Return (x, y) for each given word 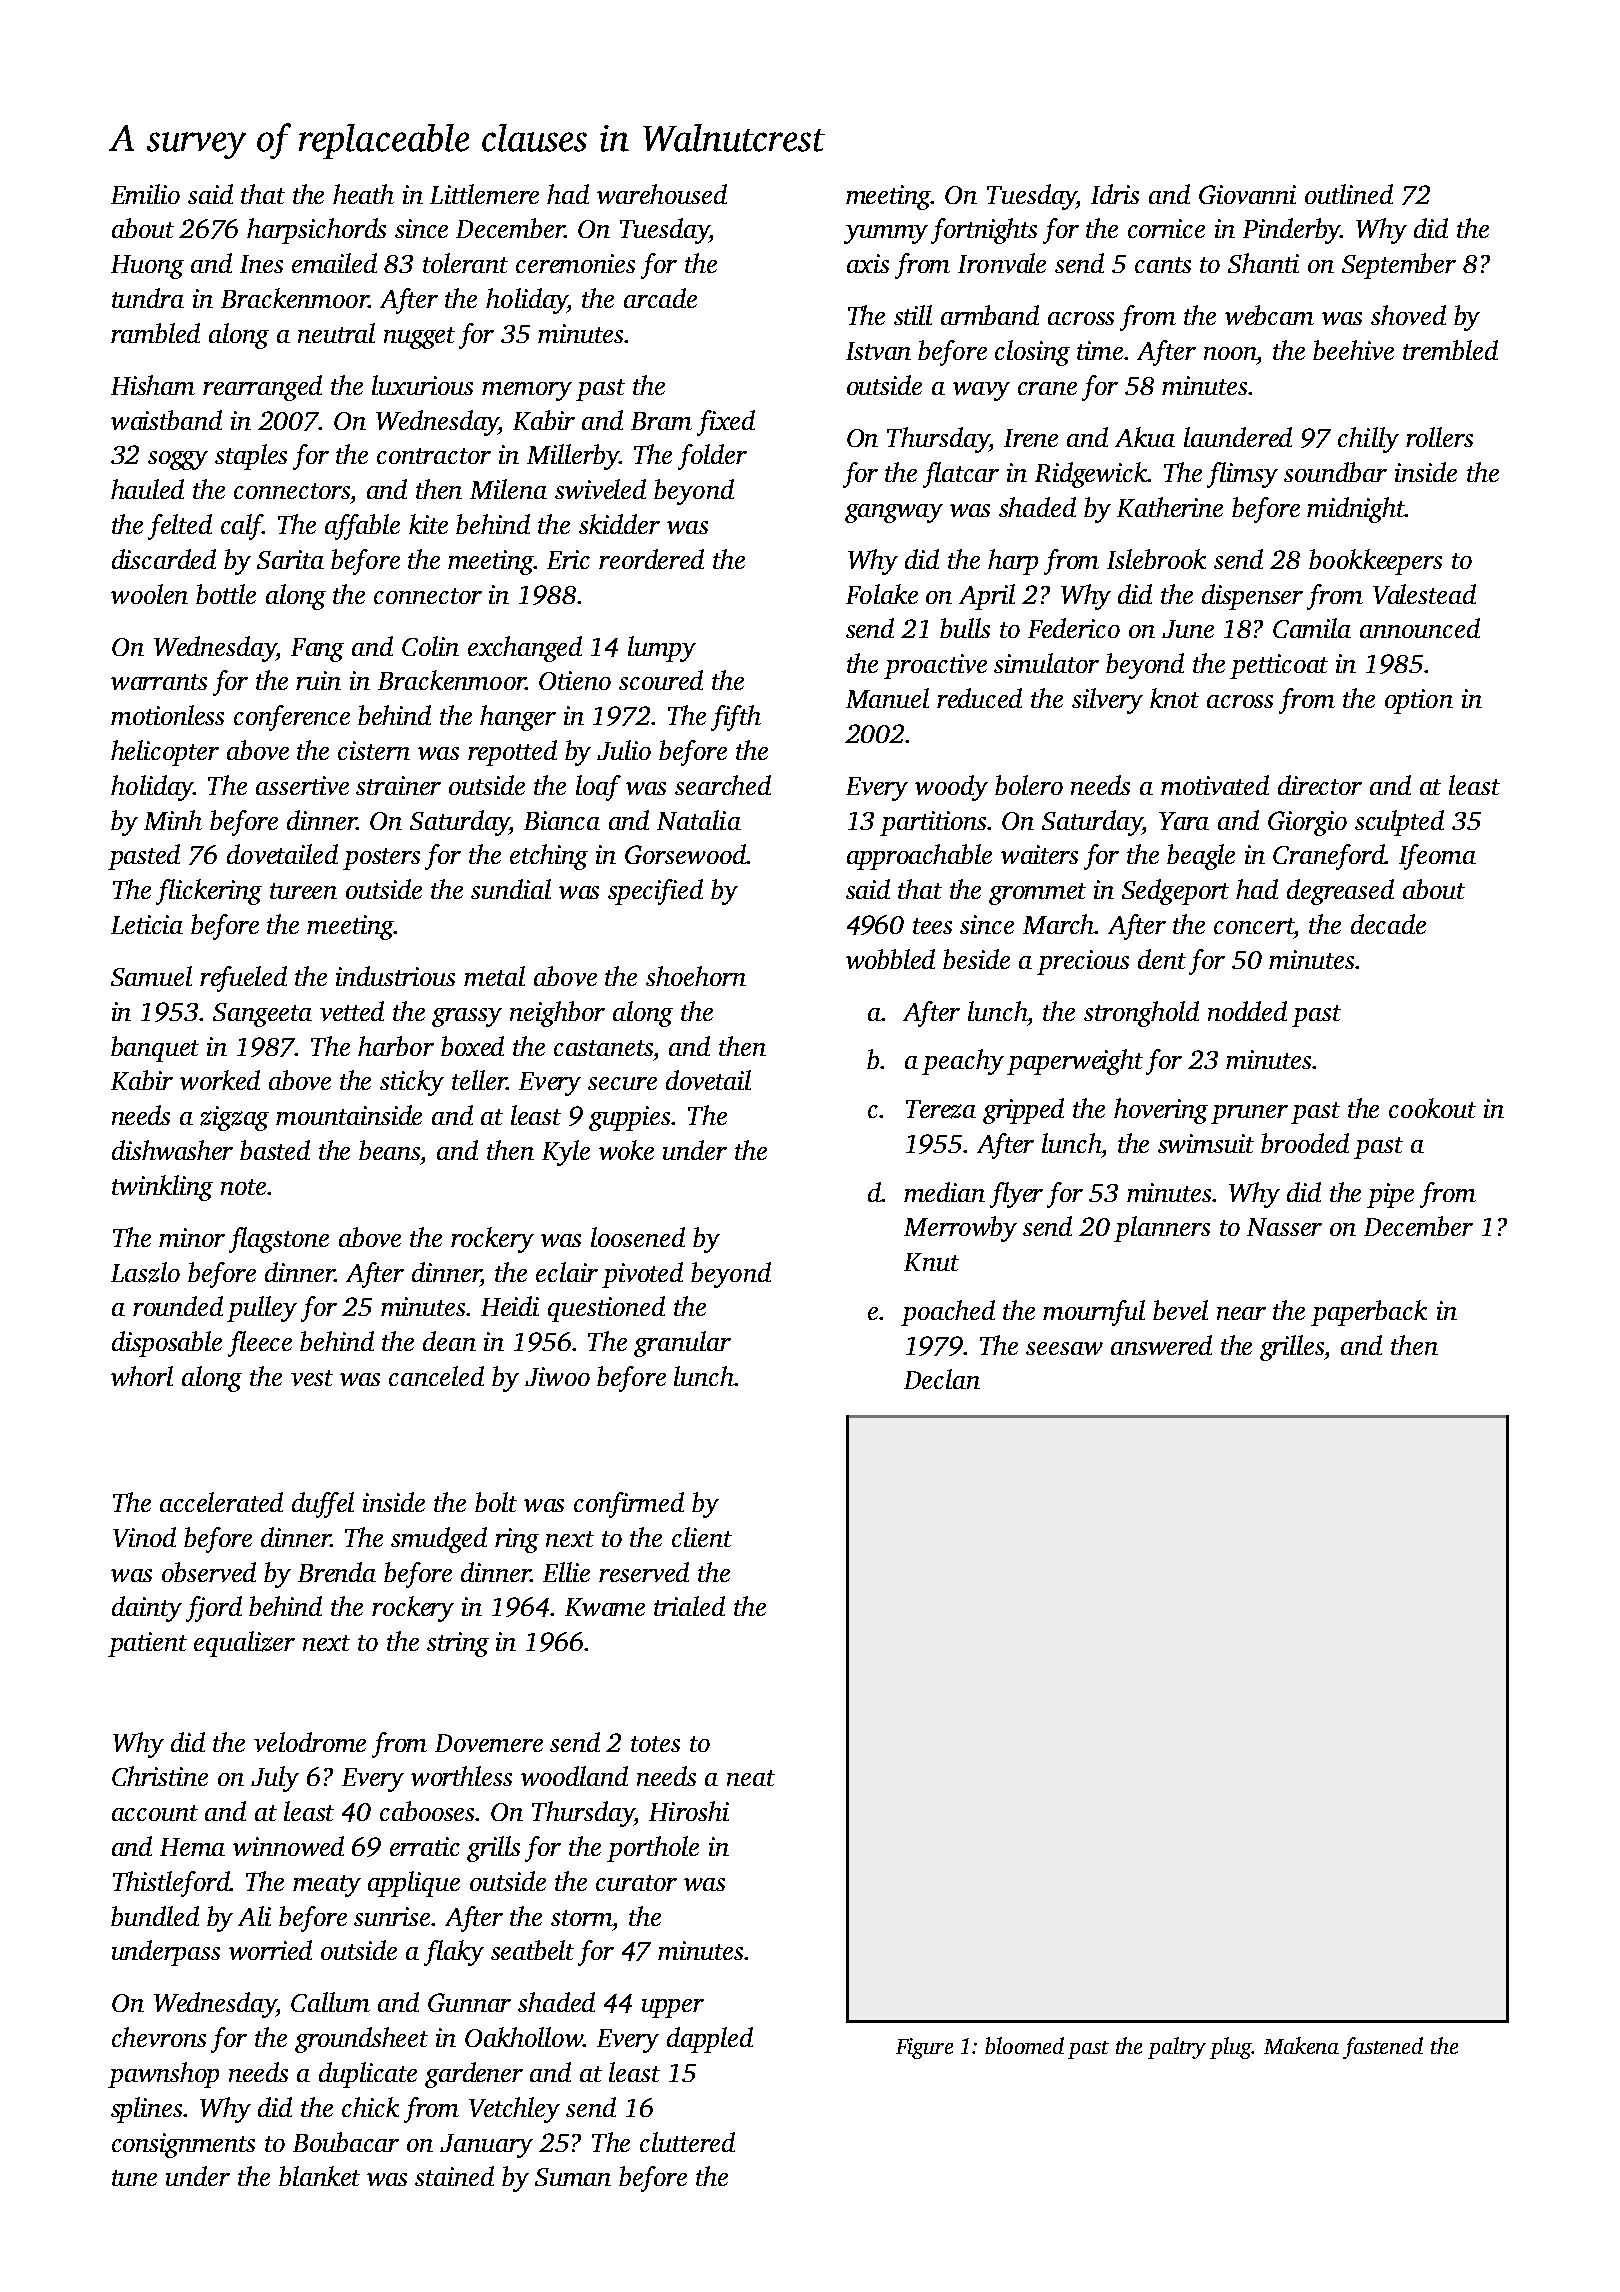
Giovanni (1247, 194)
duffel (323, 1505)
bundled (155, 1916)
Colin (430, 646)
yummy (886, 234)
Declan (942, 1379)
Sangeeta (262, 1015)
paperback (1369, 1313)
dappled (710, 2040)
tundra (148, 298)
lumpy (662, 649)
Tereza (941, 1109)
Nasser (1284, 1227)
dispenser (1252, 597)
